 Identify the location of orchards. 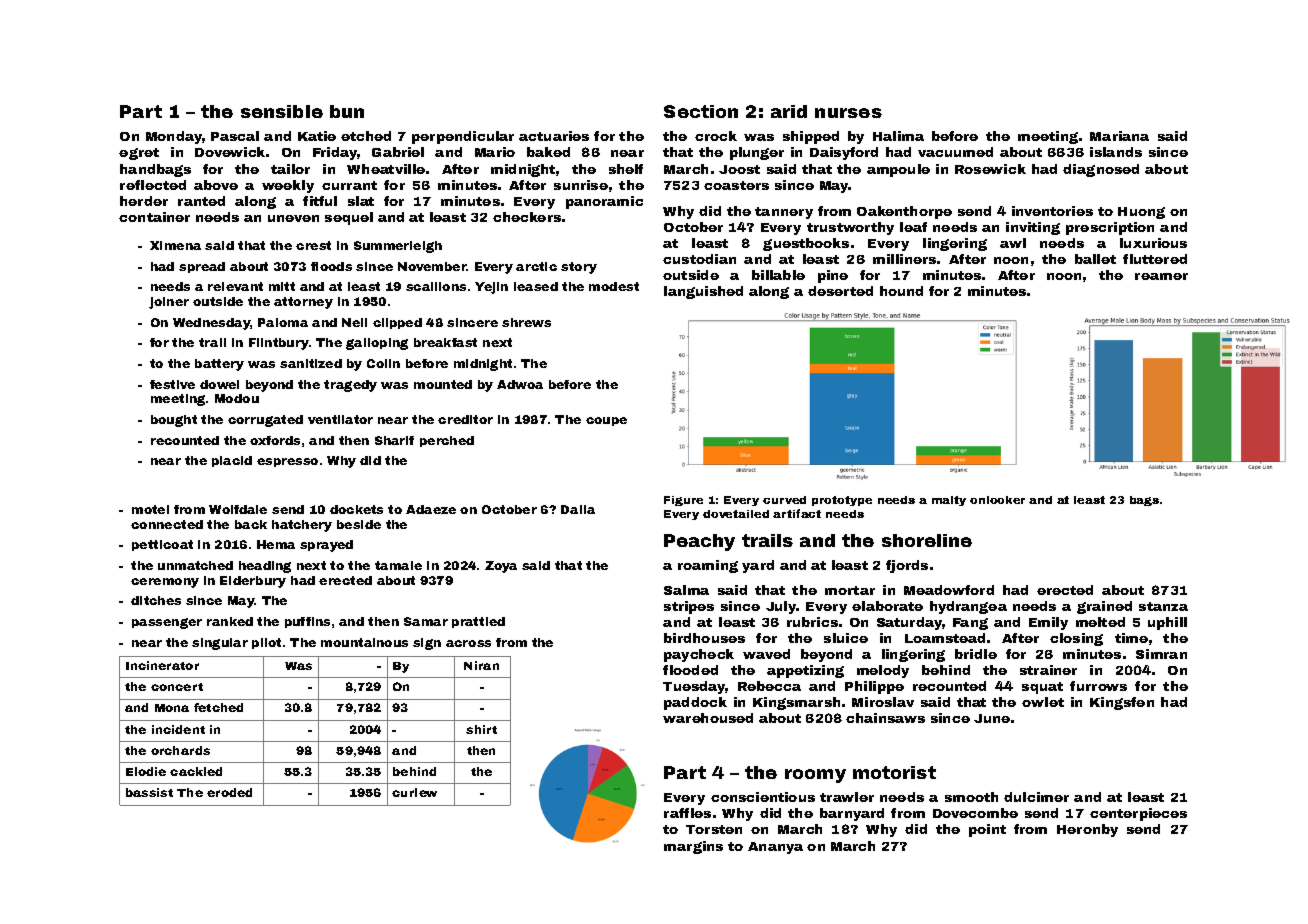
(180, 750).
